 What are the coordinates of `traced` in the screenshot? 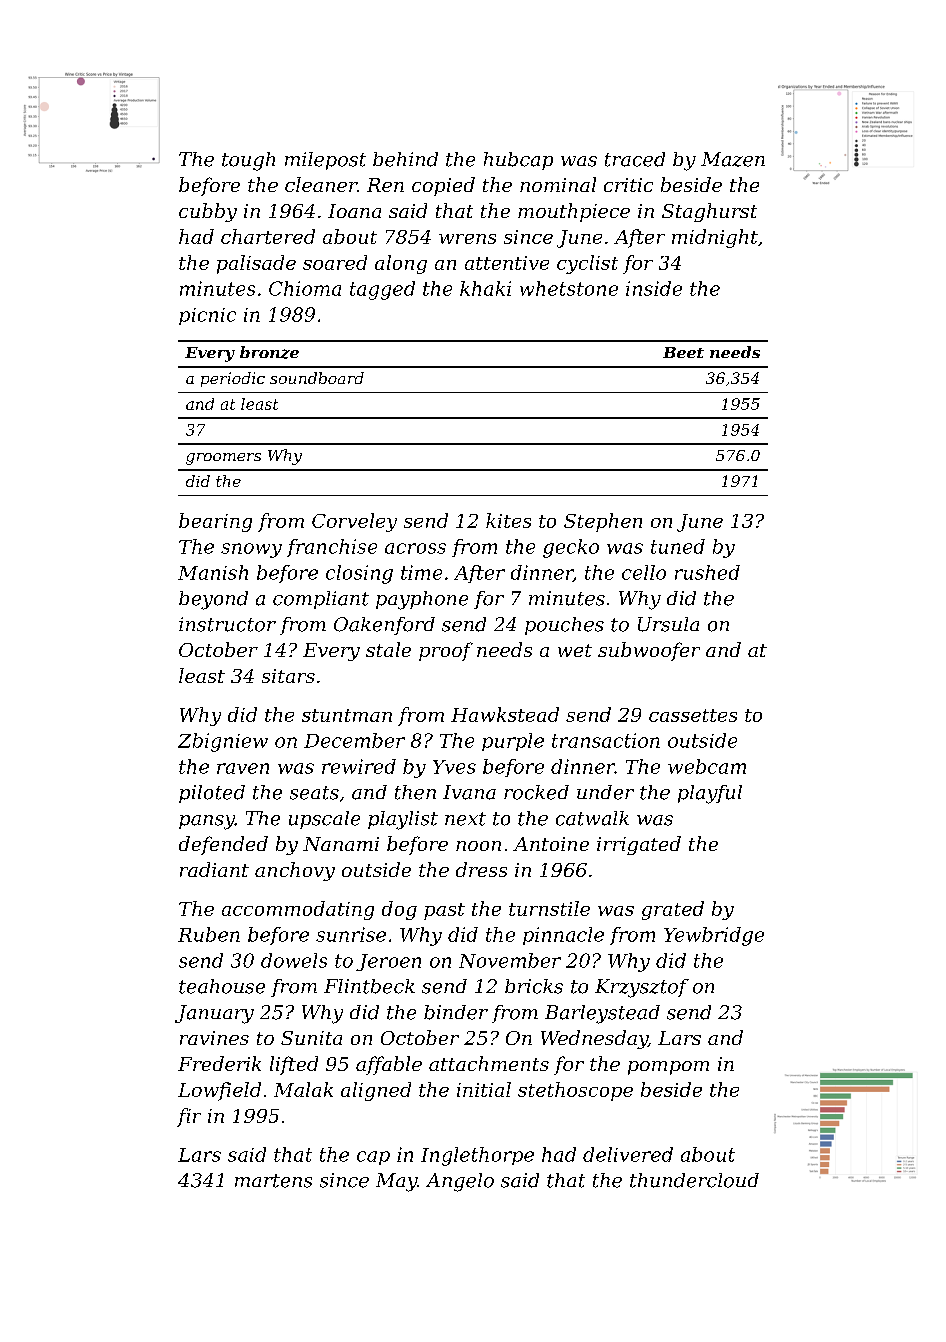 It's located at (635, 159).
